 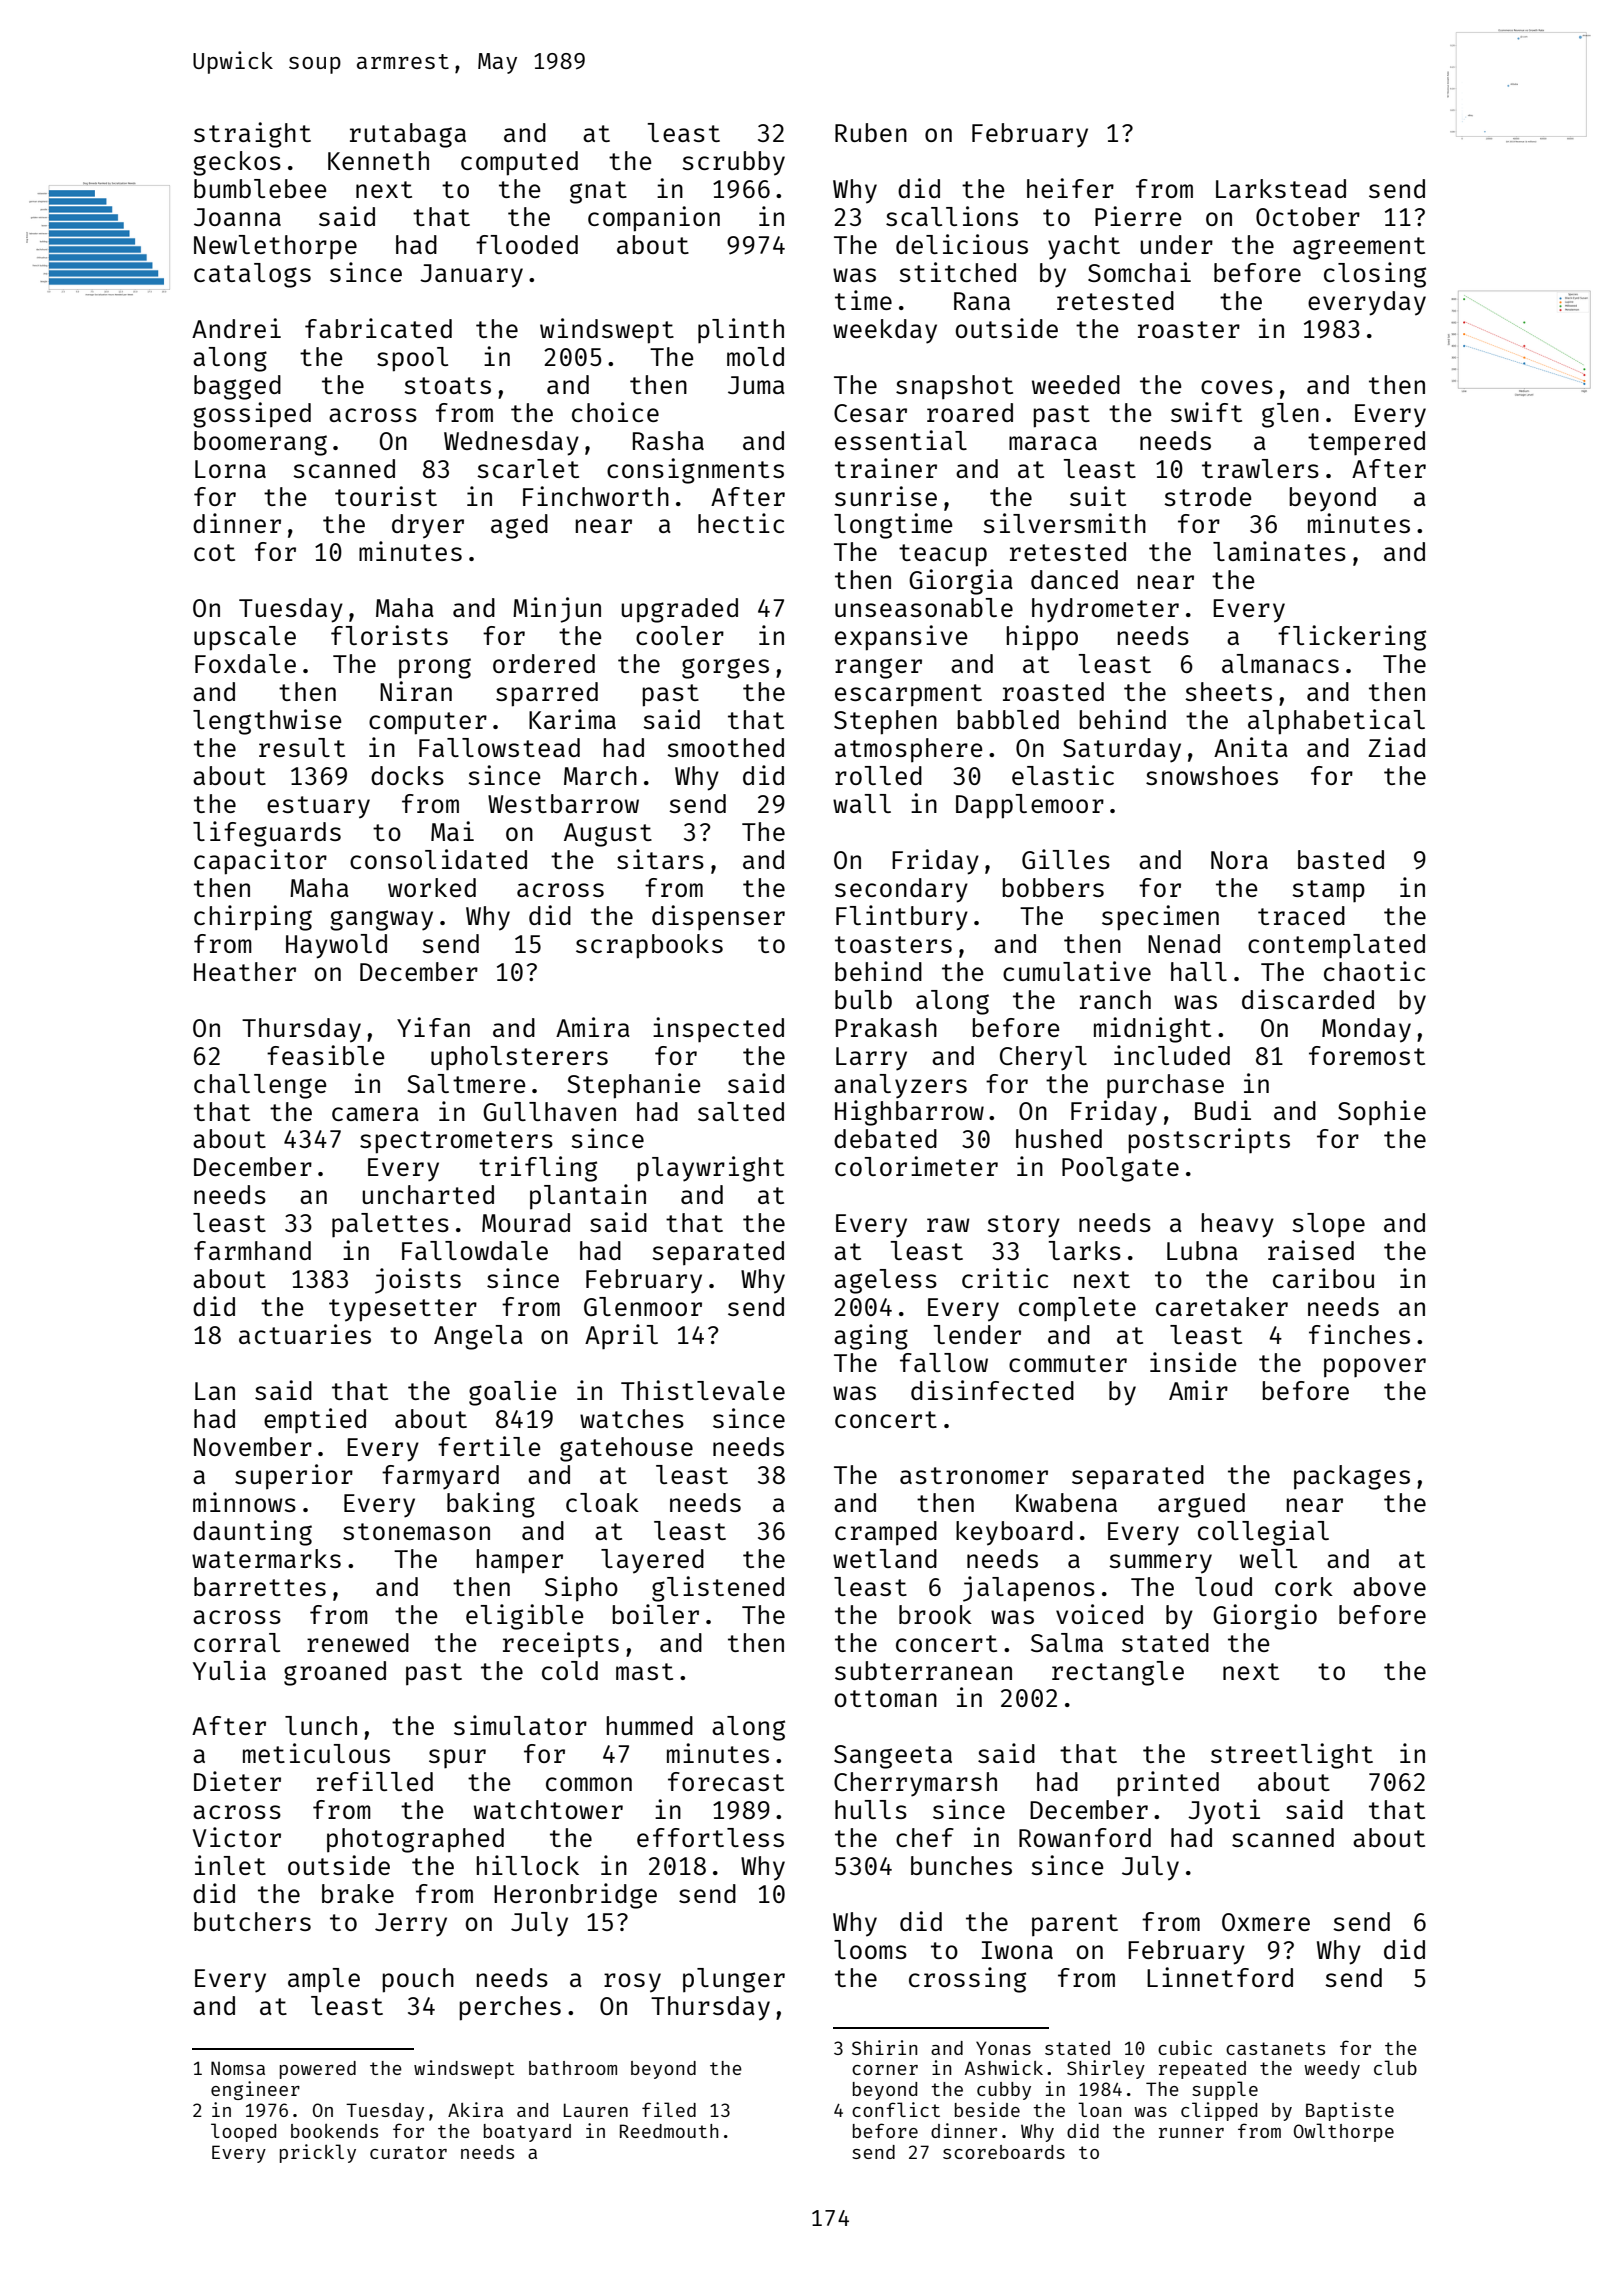 What do you see at coordinates (526, 1222) in the screenshot?
I see `Mourad` at bounding box center [526, 1222].
